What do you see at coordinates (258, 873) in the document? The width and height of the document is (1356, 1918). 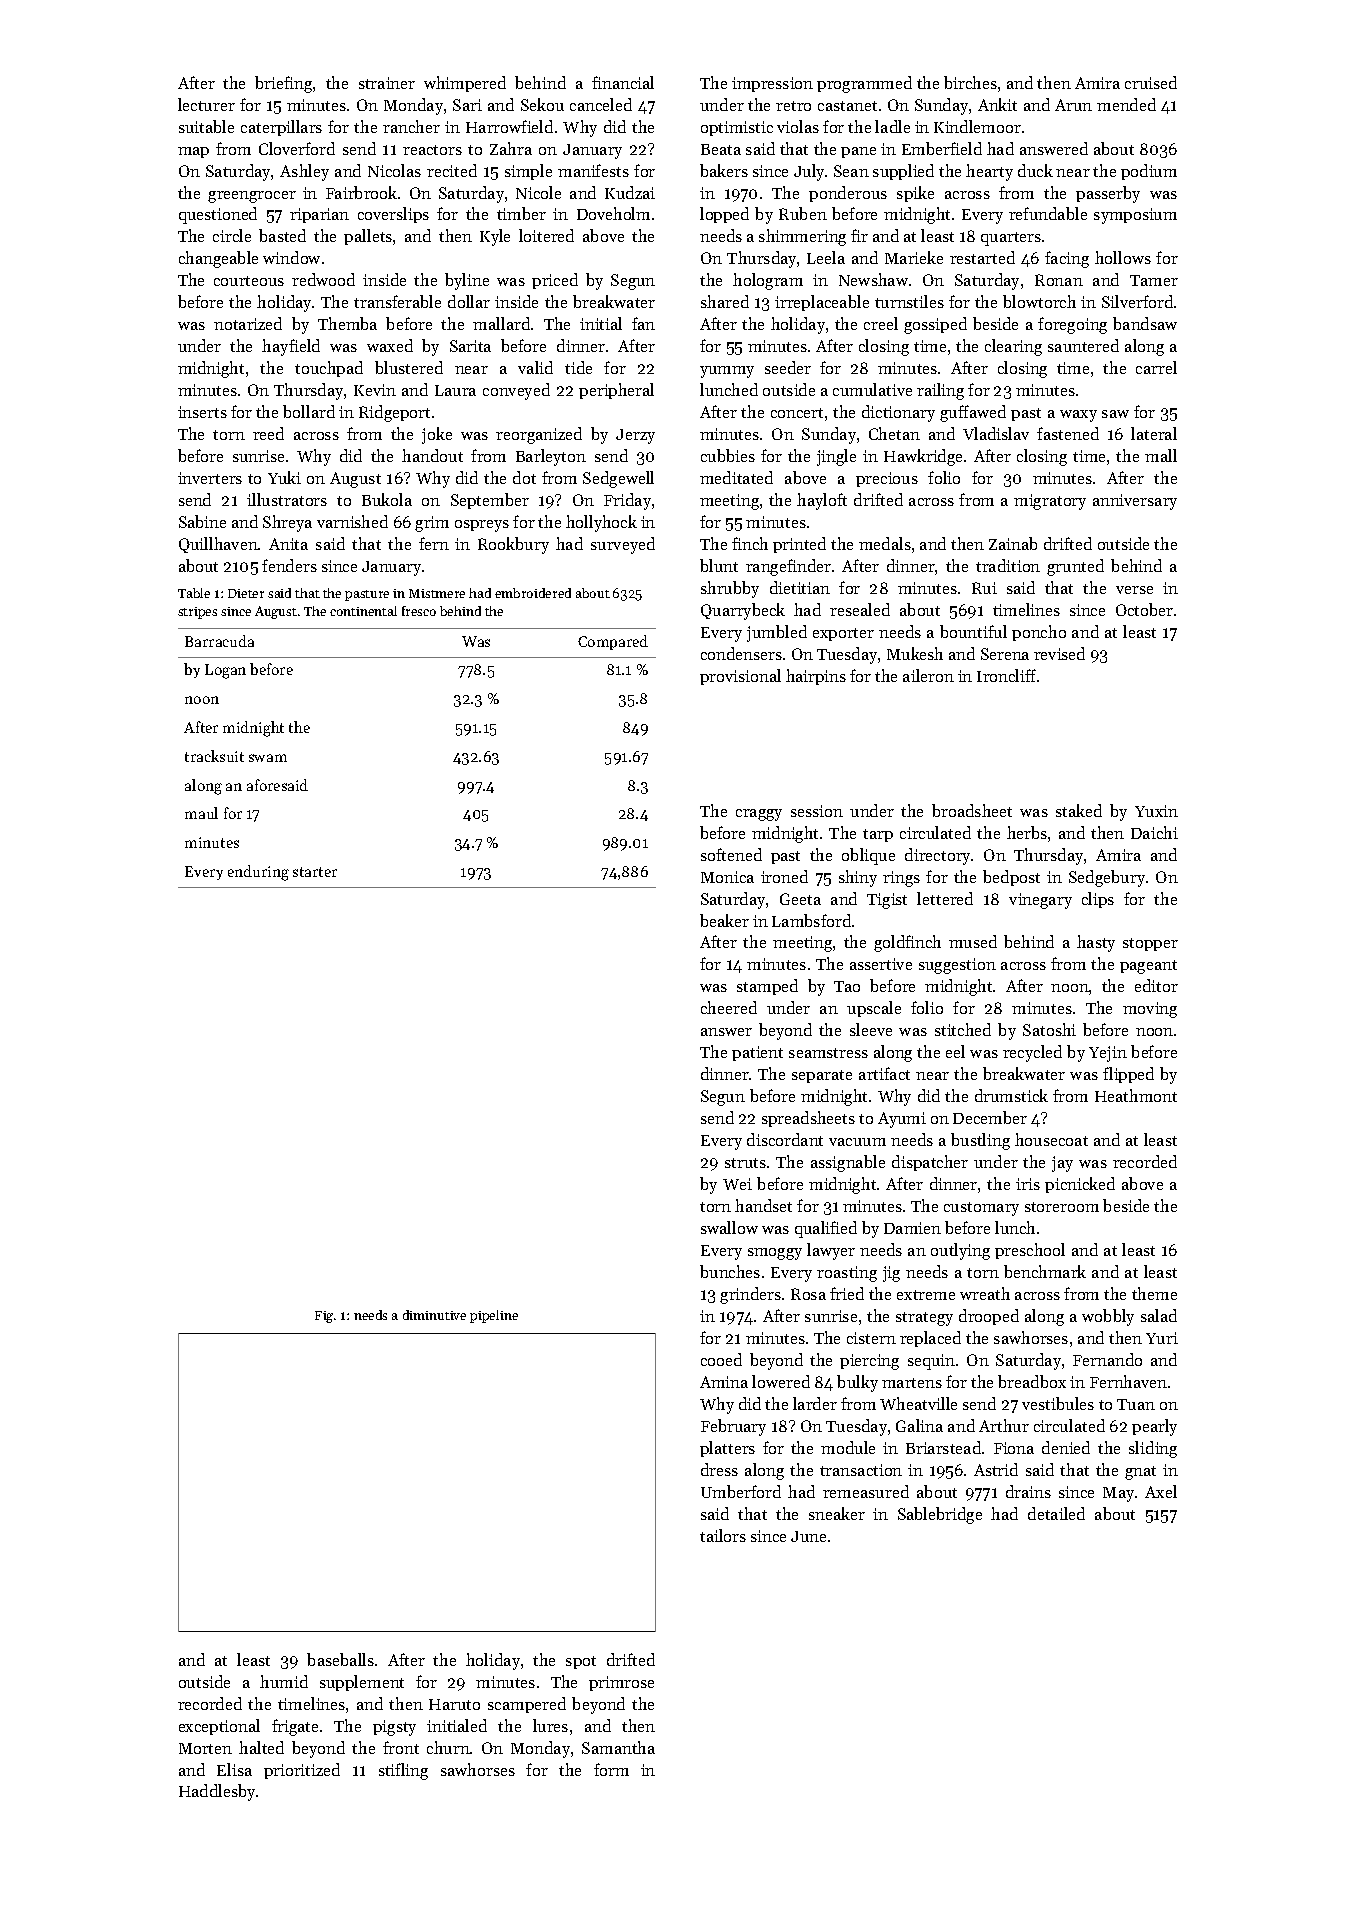 I see `enduring` at bounding box center [258, 873].
